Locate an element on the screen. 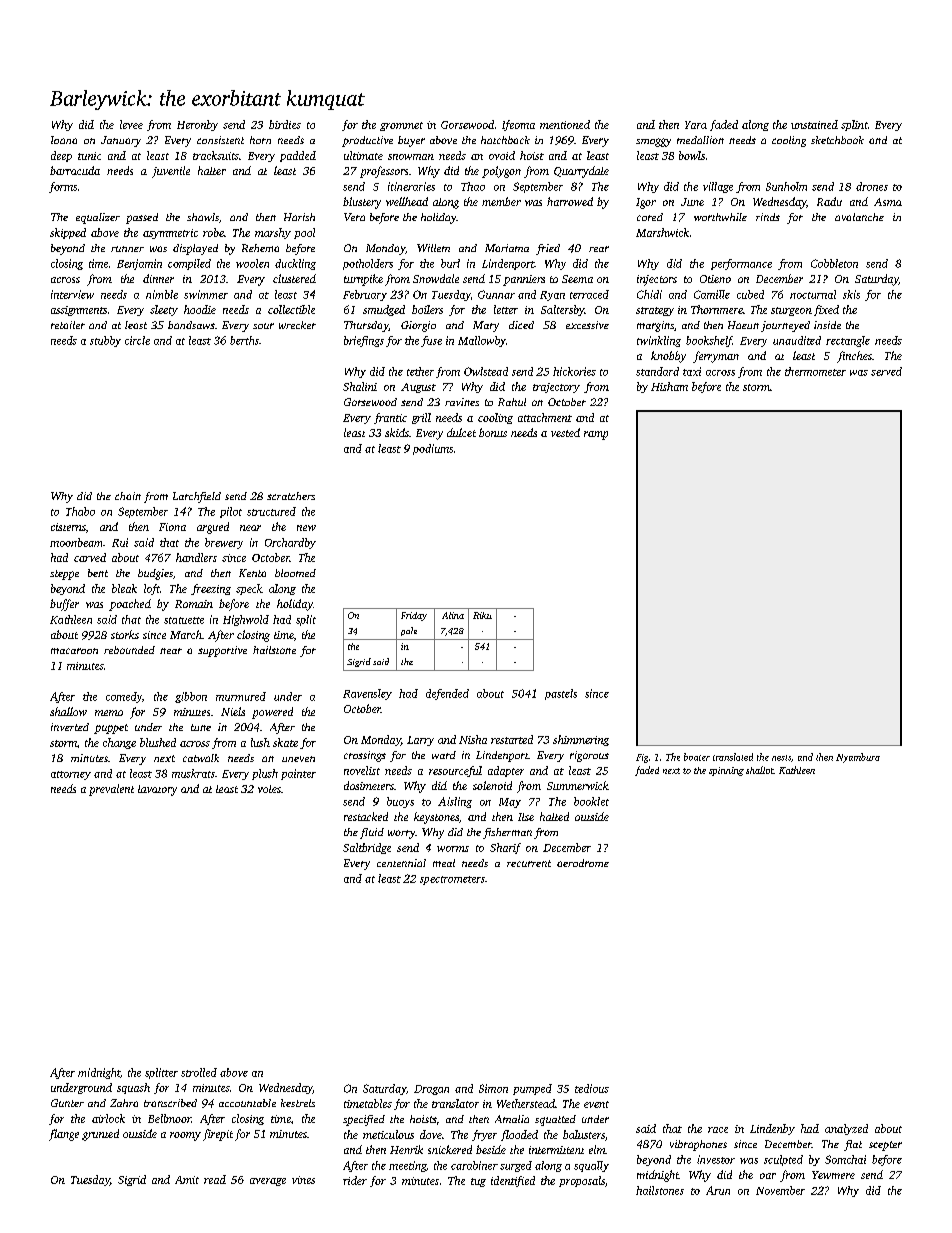 Image resolution: width=952 pixels, height=1233 pixels. worthwhile is located at coordinates (720, 217).
